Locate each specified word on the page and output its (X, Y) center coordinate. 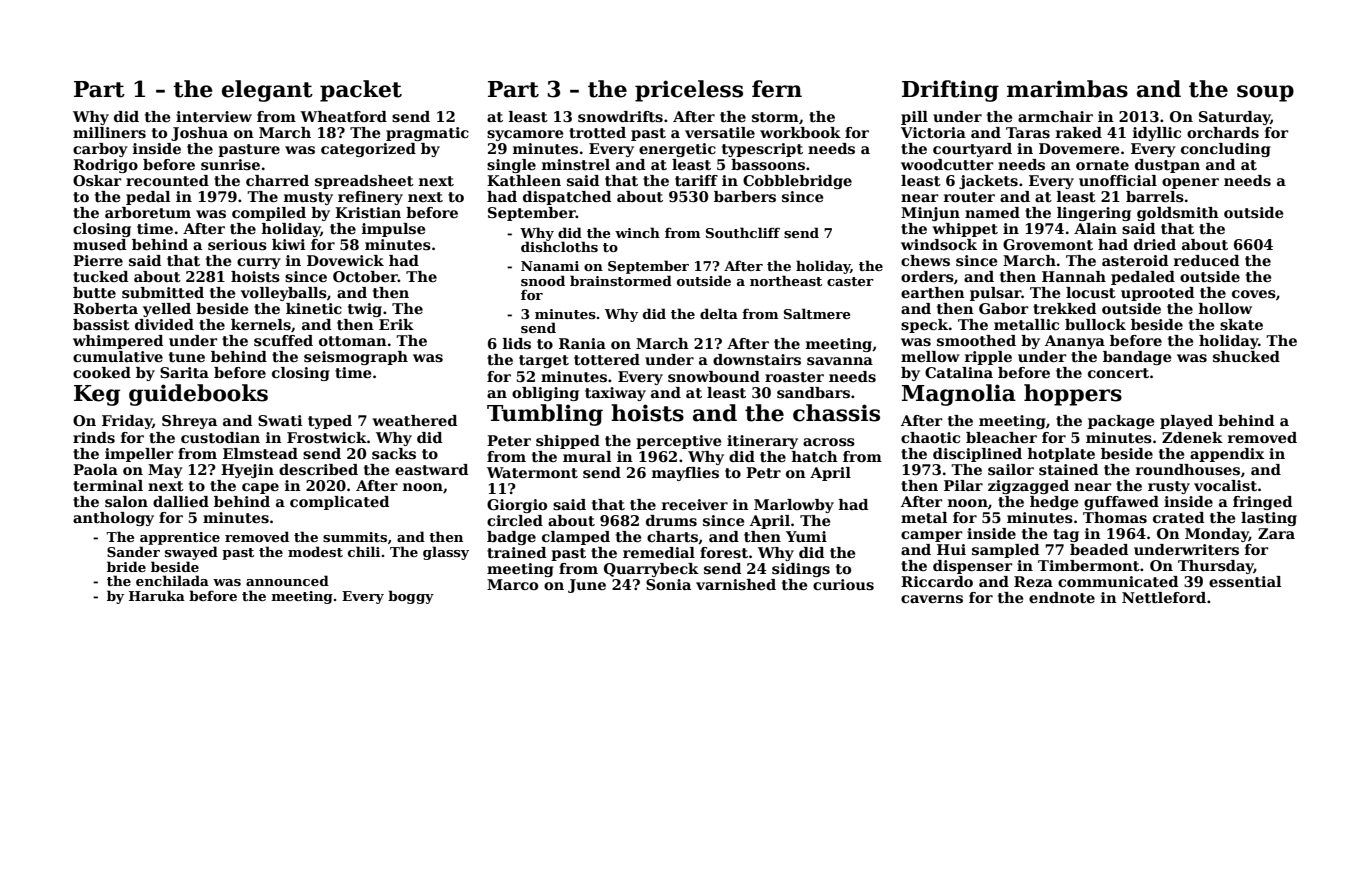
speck (925, 326)
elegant (267, 91)
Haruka (157, 595)
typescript (762, 150)
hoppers (1073, 395)
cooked (102, 372)
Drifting (950, 91)
